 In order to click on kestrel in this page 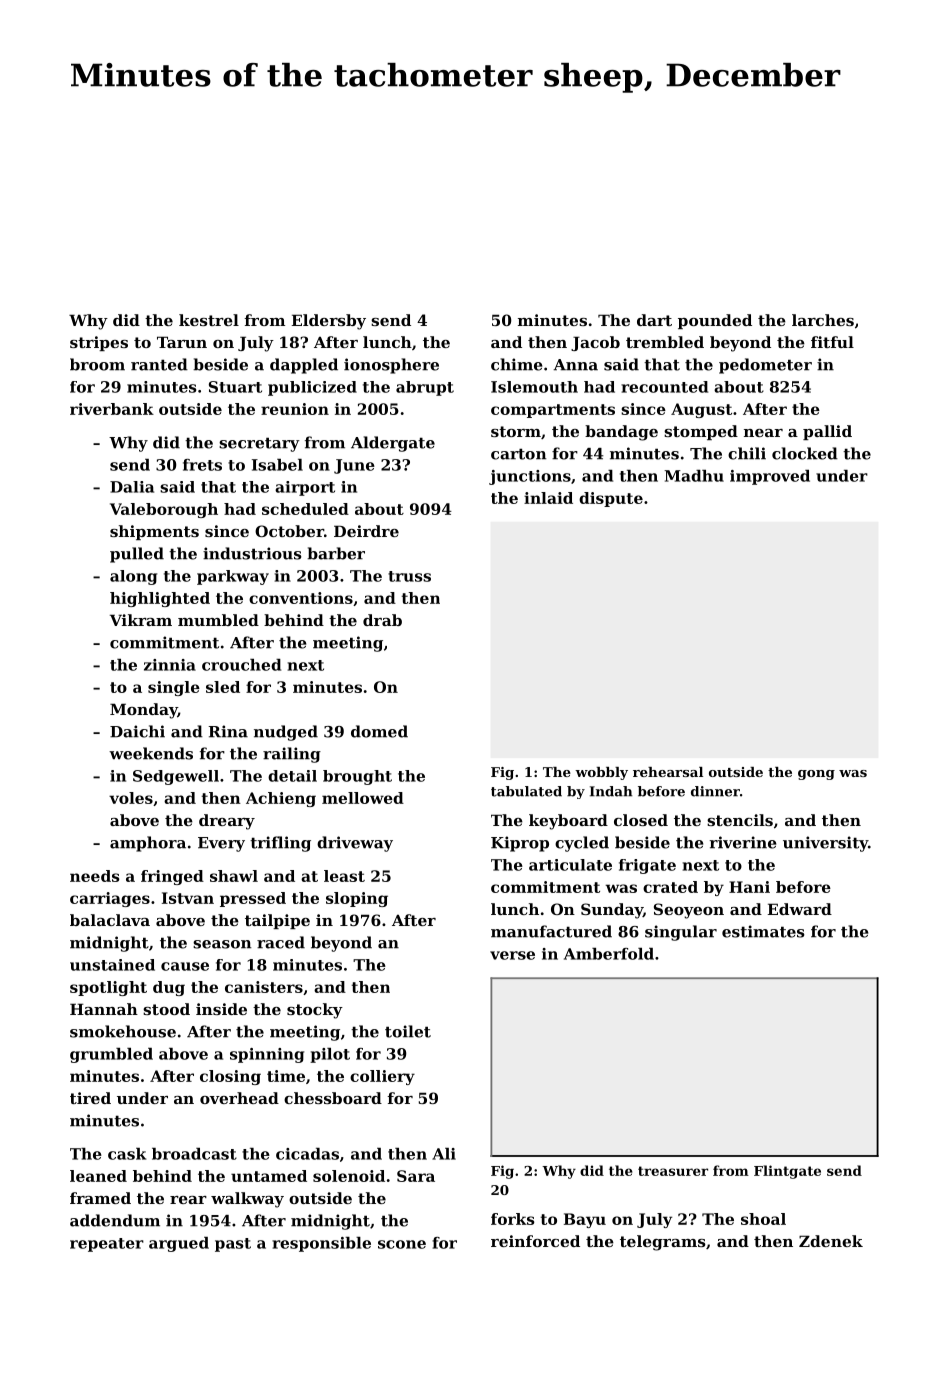, I will do `click(209, 320)`.
